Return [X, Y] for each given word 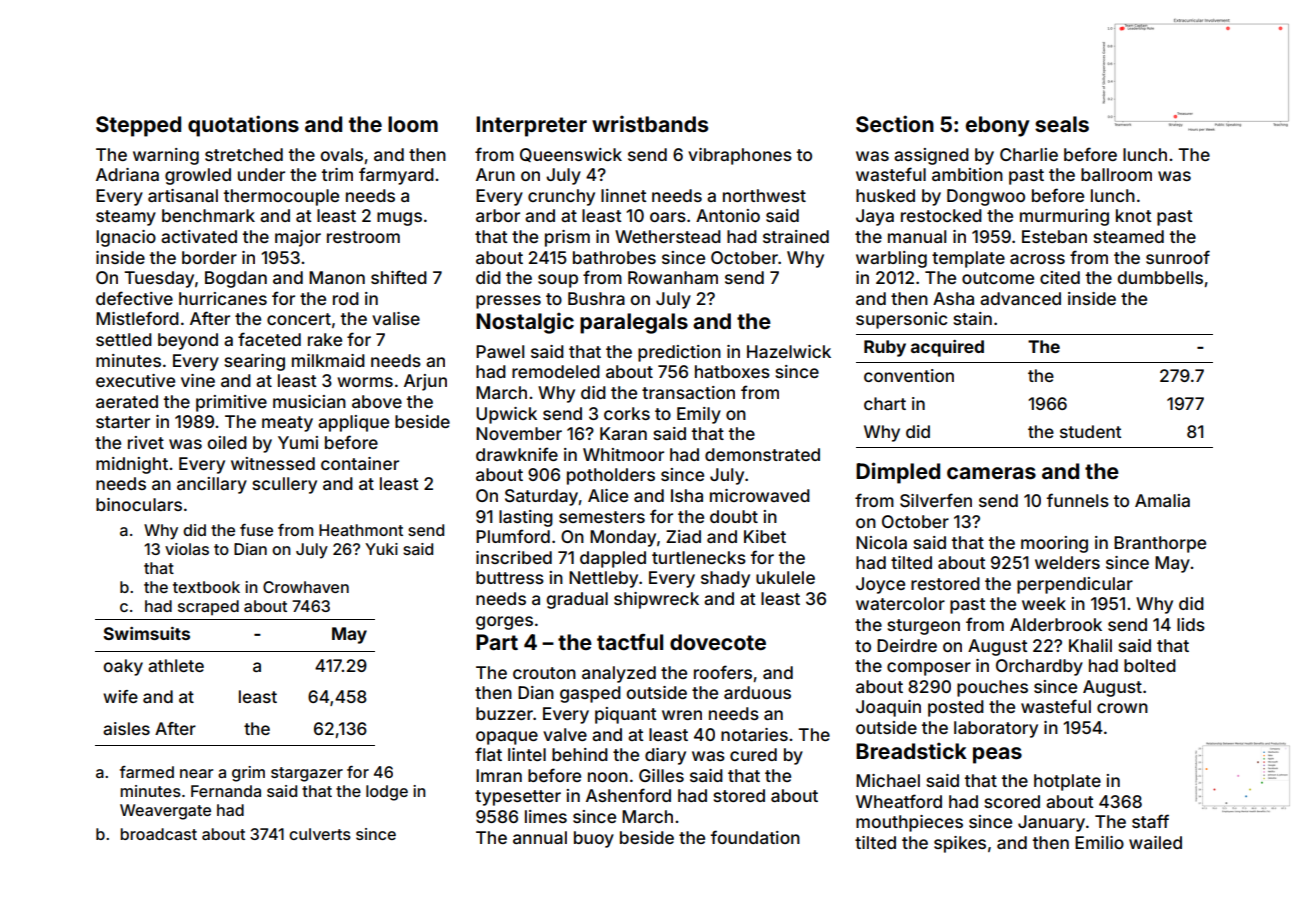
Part [497, 642]
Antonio [728, 215]
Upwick [506, 415]
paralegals [634, 323]
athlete [176, 665]
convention [909, 375]
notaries [754, 734]
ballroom [1116, 174]
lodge [387, 793]
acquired [947, 348]
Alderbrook [1056, 624]
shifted [399, 277]
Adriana [127, 174]
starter [123, 422]
